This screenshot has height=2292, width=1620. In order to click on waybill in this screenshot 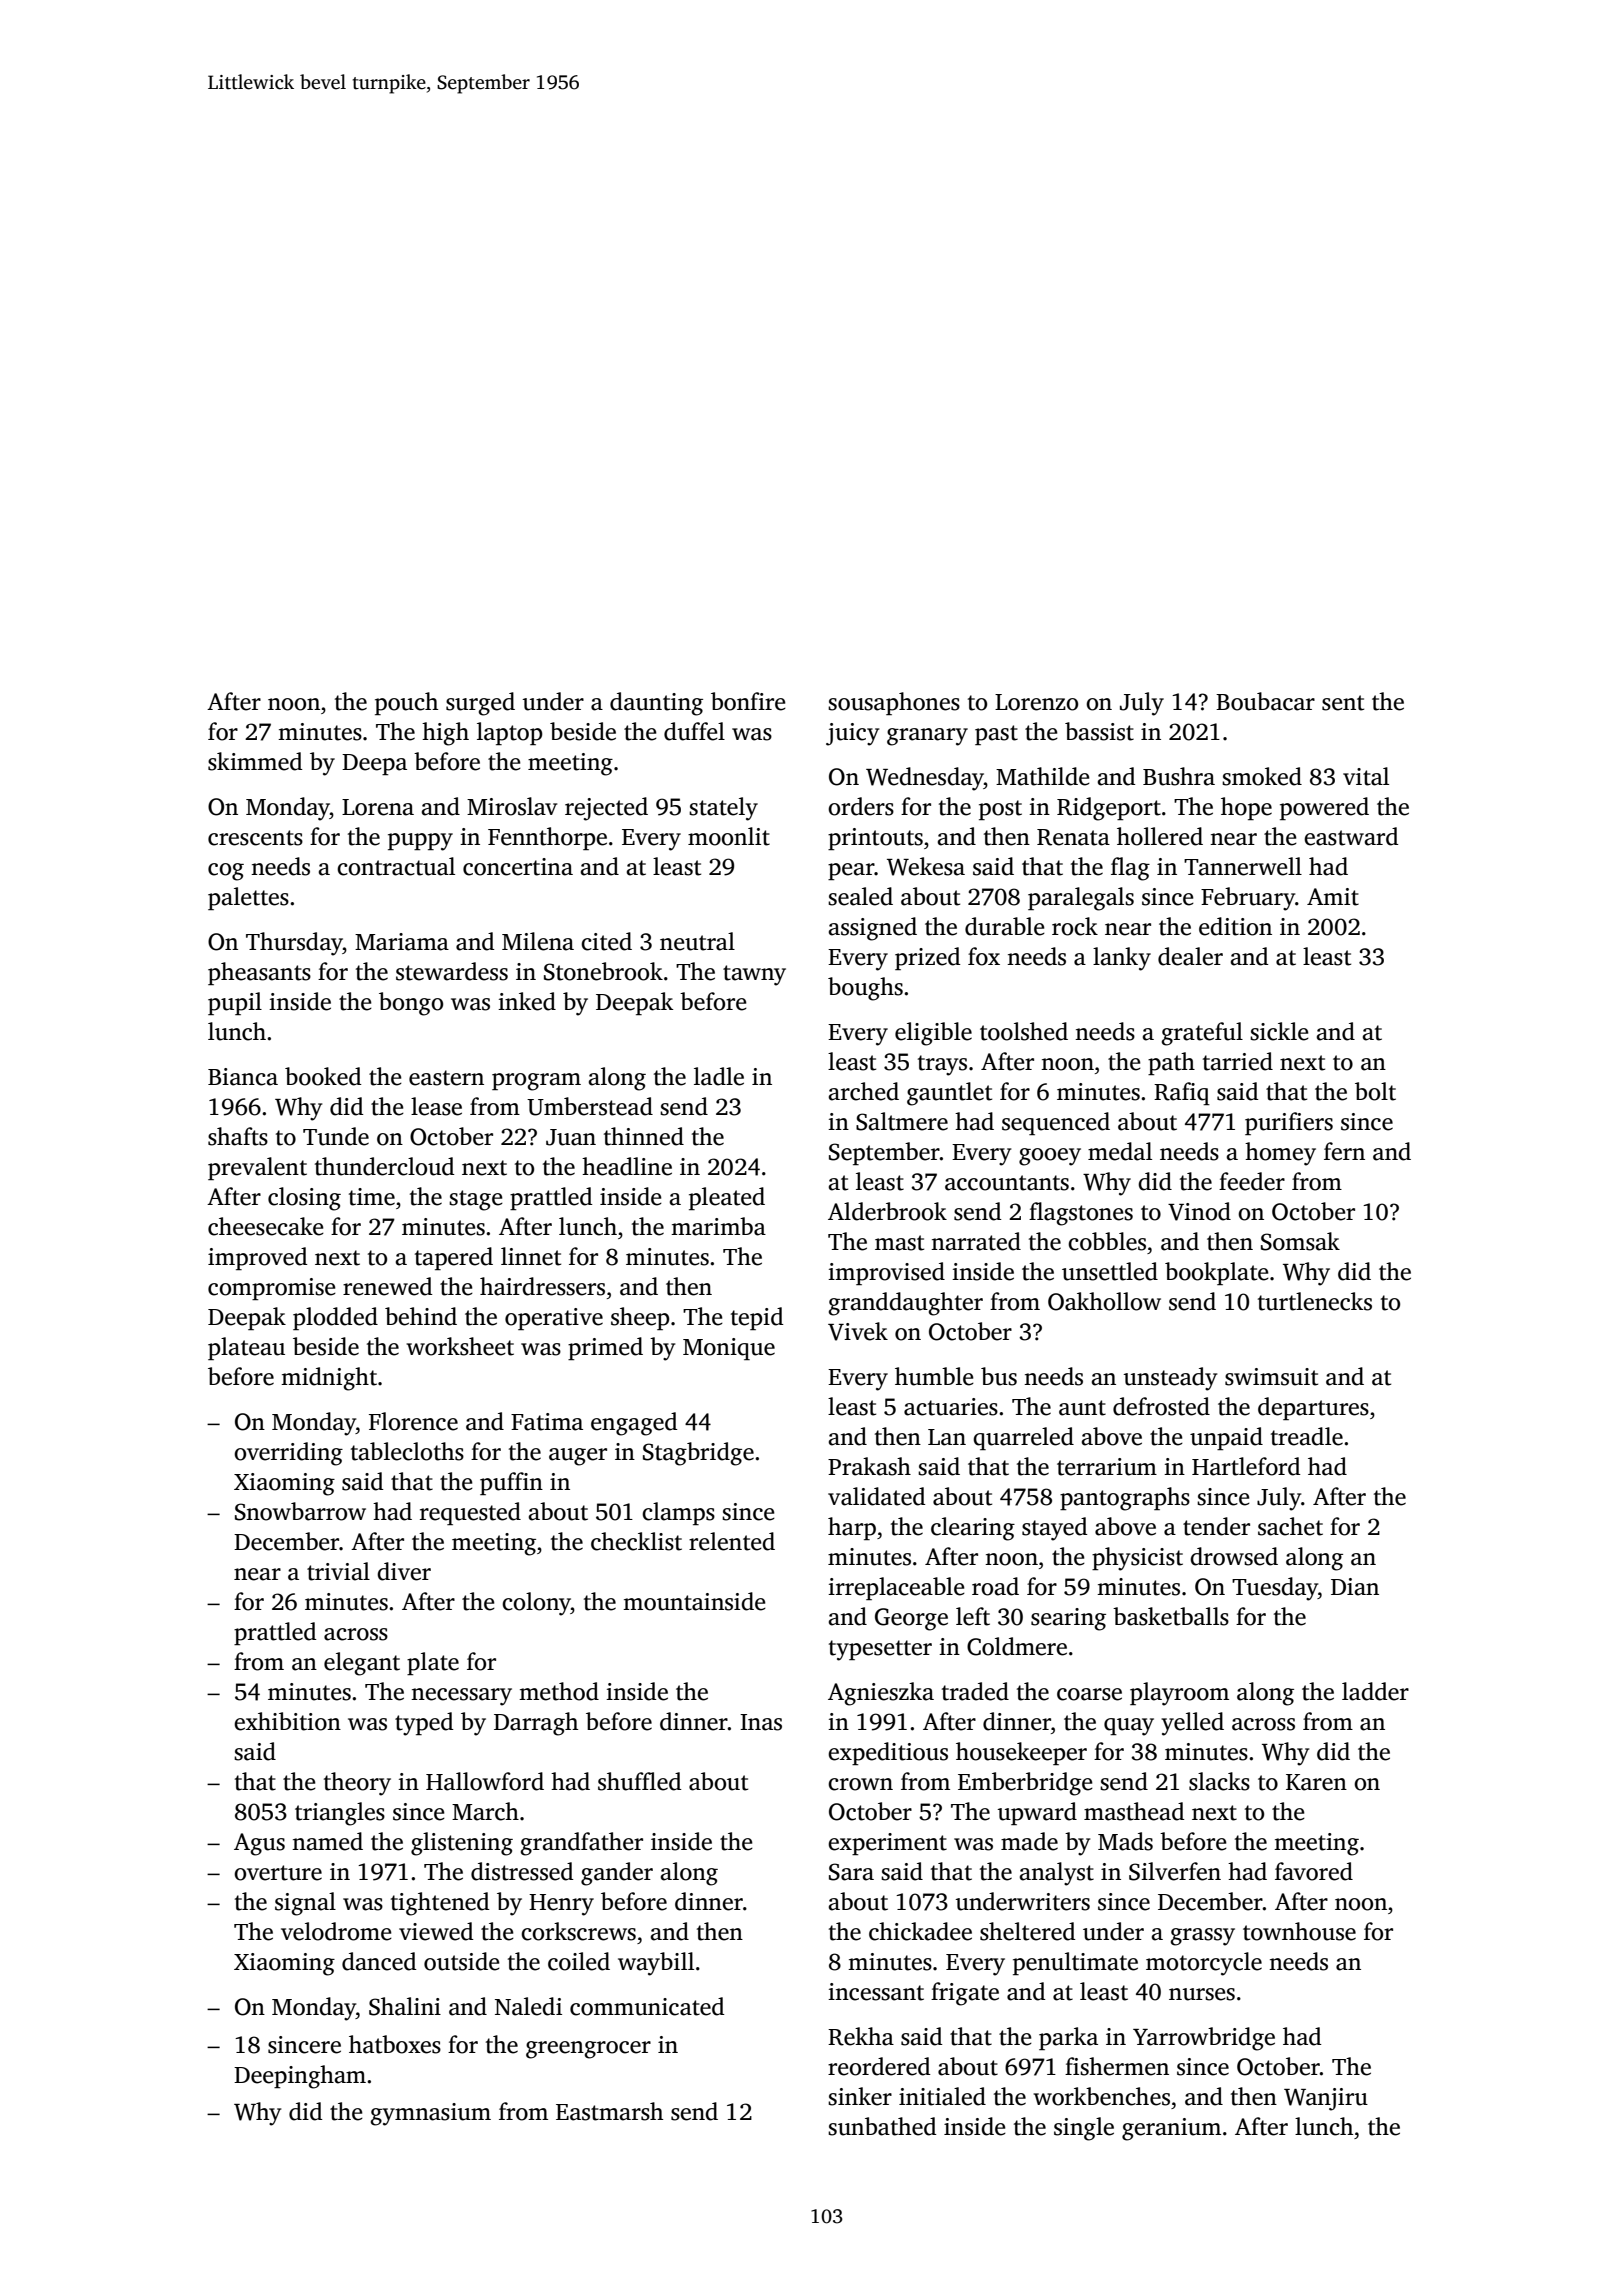, I will do `click(656, 1964)`.
